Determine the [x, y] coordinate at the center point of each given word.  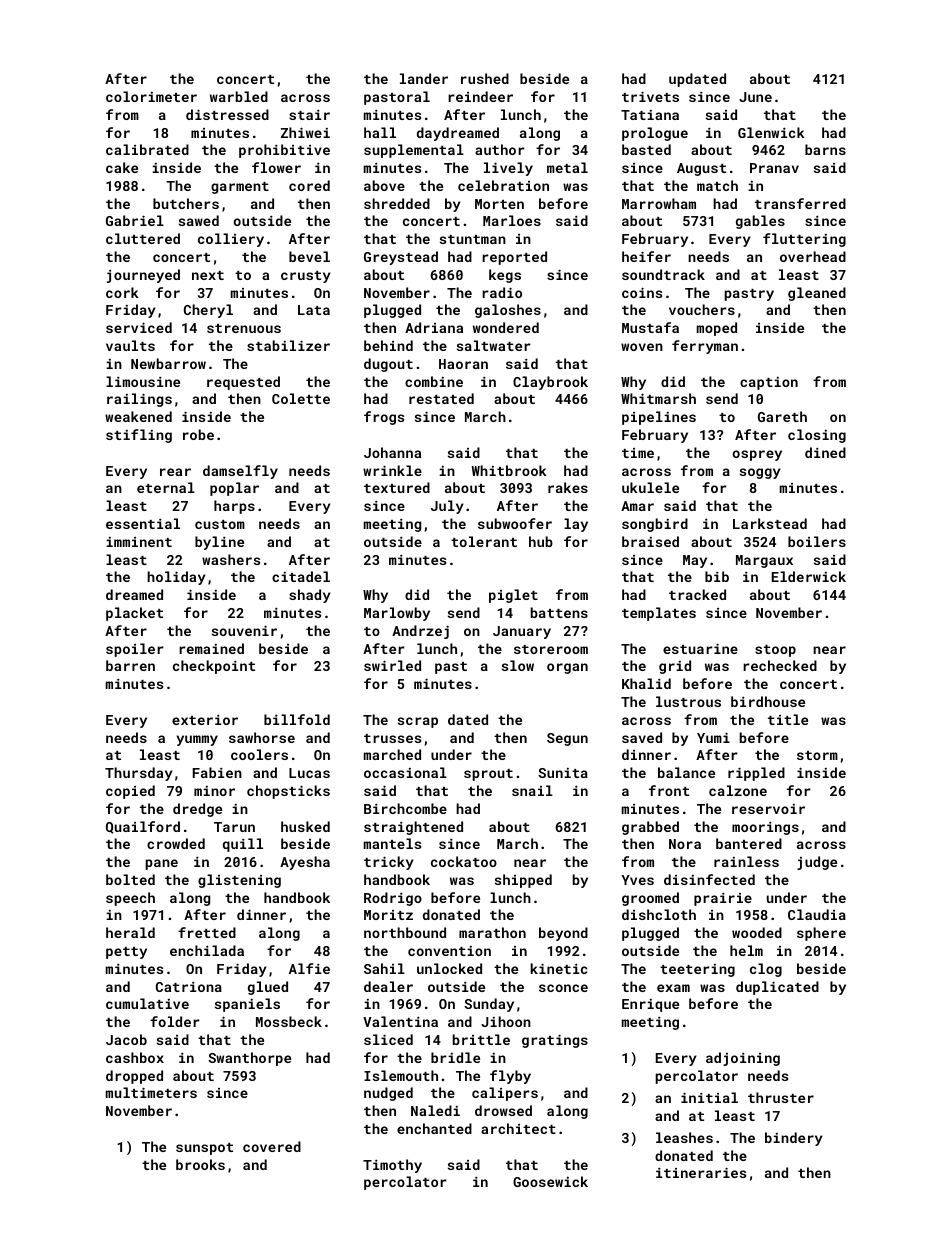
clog [766, 970]
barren [130, 665]
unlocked [449, 968]
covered [272, 1146]
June [755, 97]
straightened [413, 828]
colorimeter [151, 96]
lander [424, 78]
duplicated [777, 988]
